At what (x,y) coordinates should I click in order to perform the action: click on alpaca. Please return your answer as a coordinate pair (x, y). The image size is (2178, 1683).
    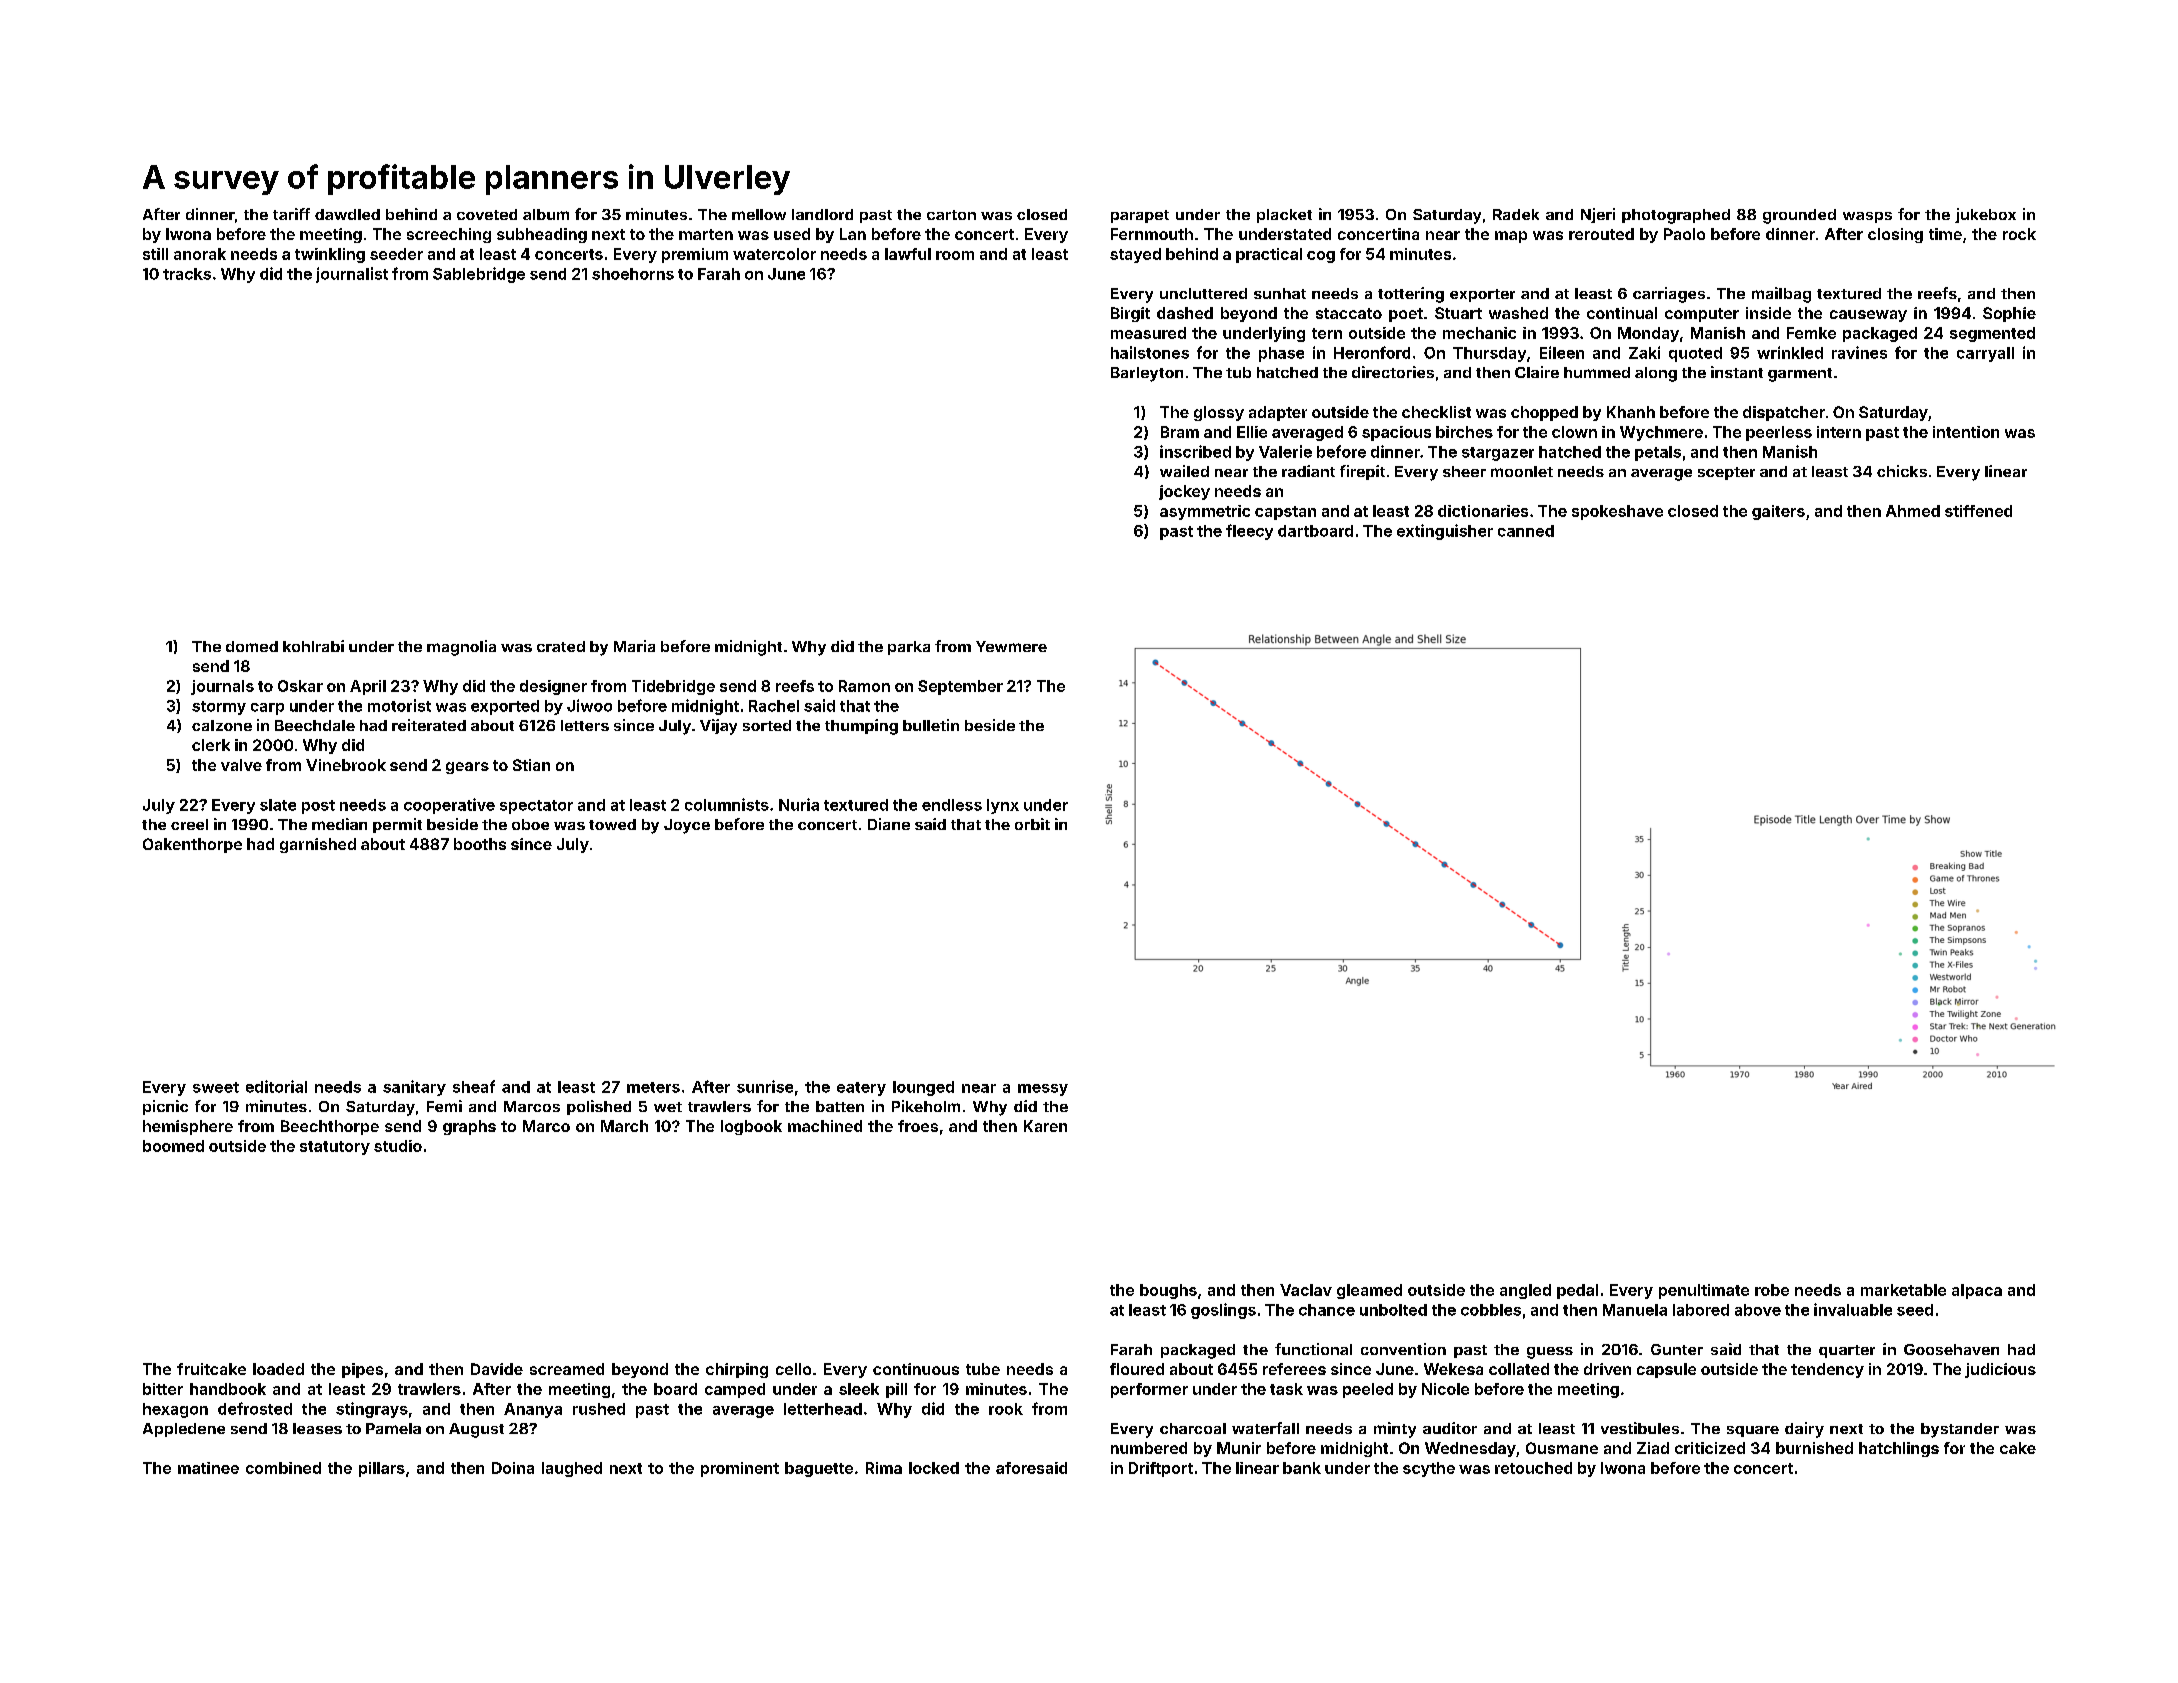
    Looking at the image, I should click on (1977, 1291).
